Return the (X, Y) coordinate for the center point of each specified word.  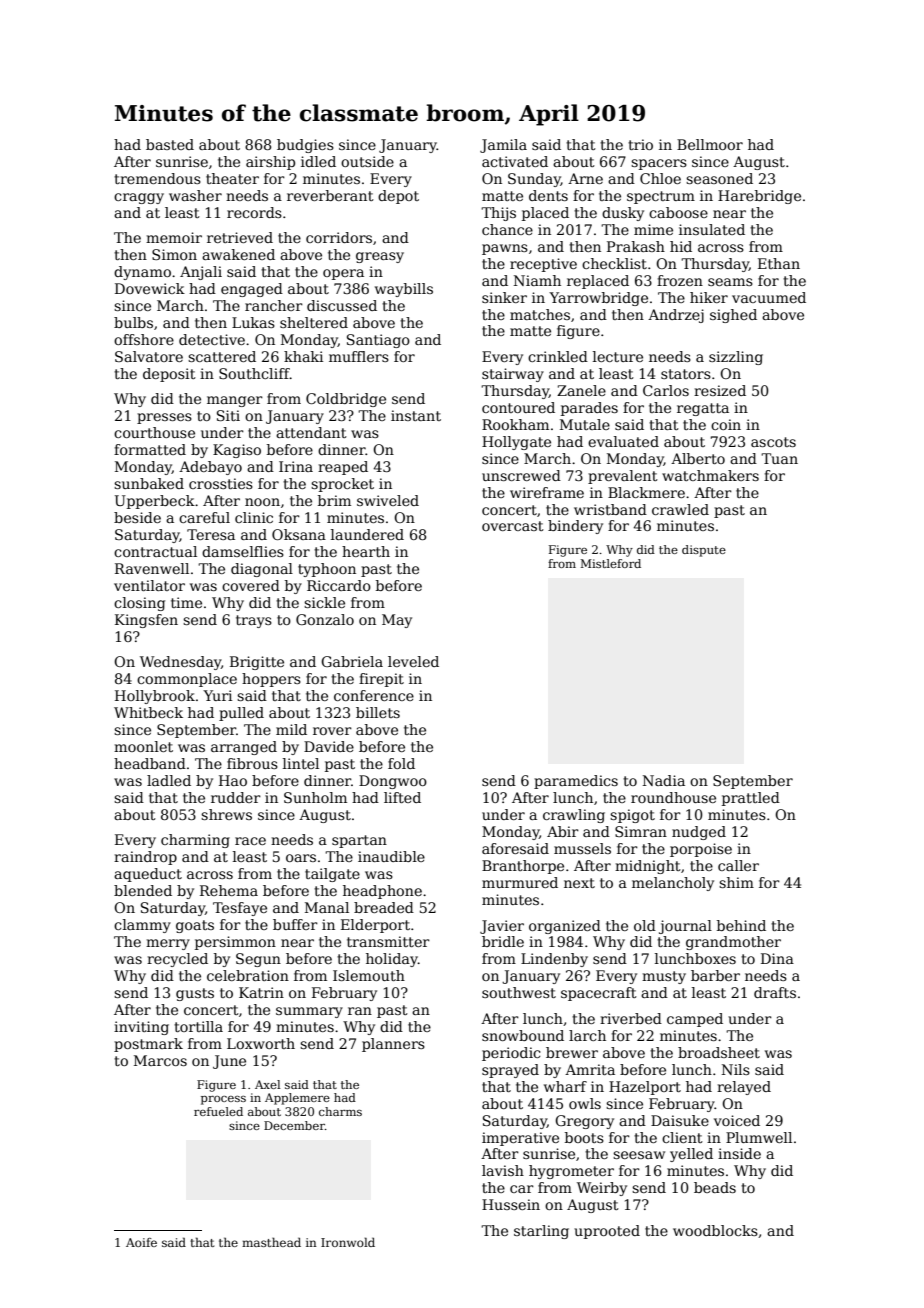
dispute (704, 551)
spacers (659, 164)
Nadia (664, 780)
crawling (574, 816)
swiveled (388, 500)
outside (367, 161)
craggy (139, 198)
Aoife (141, 1242)
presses (164, 418)
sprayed (510, 1071)
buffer (295, 924)
